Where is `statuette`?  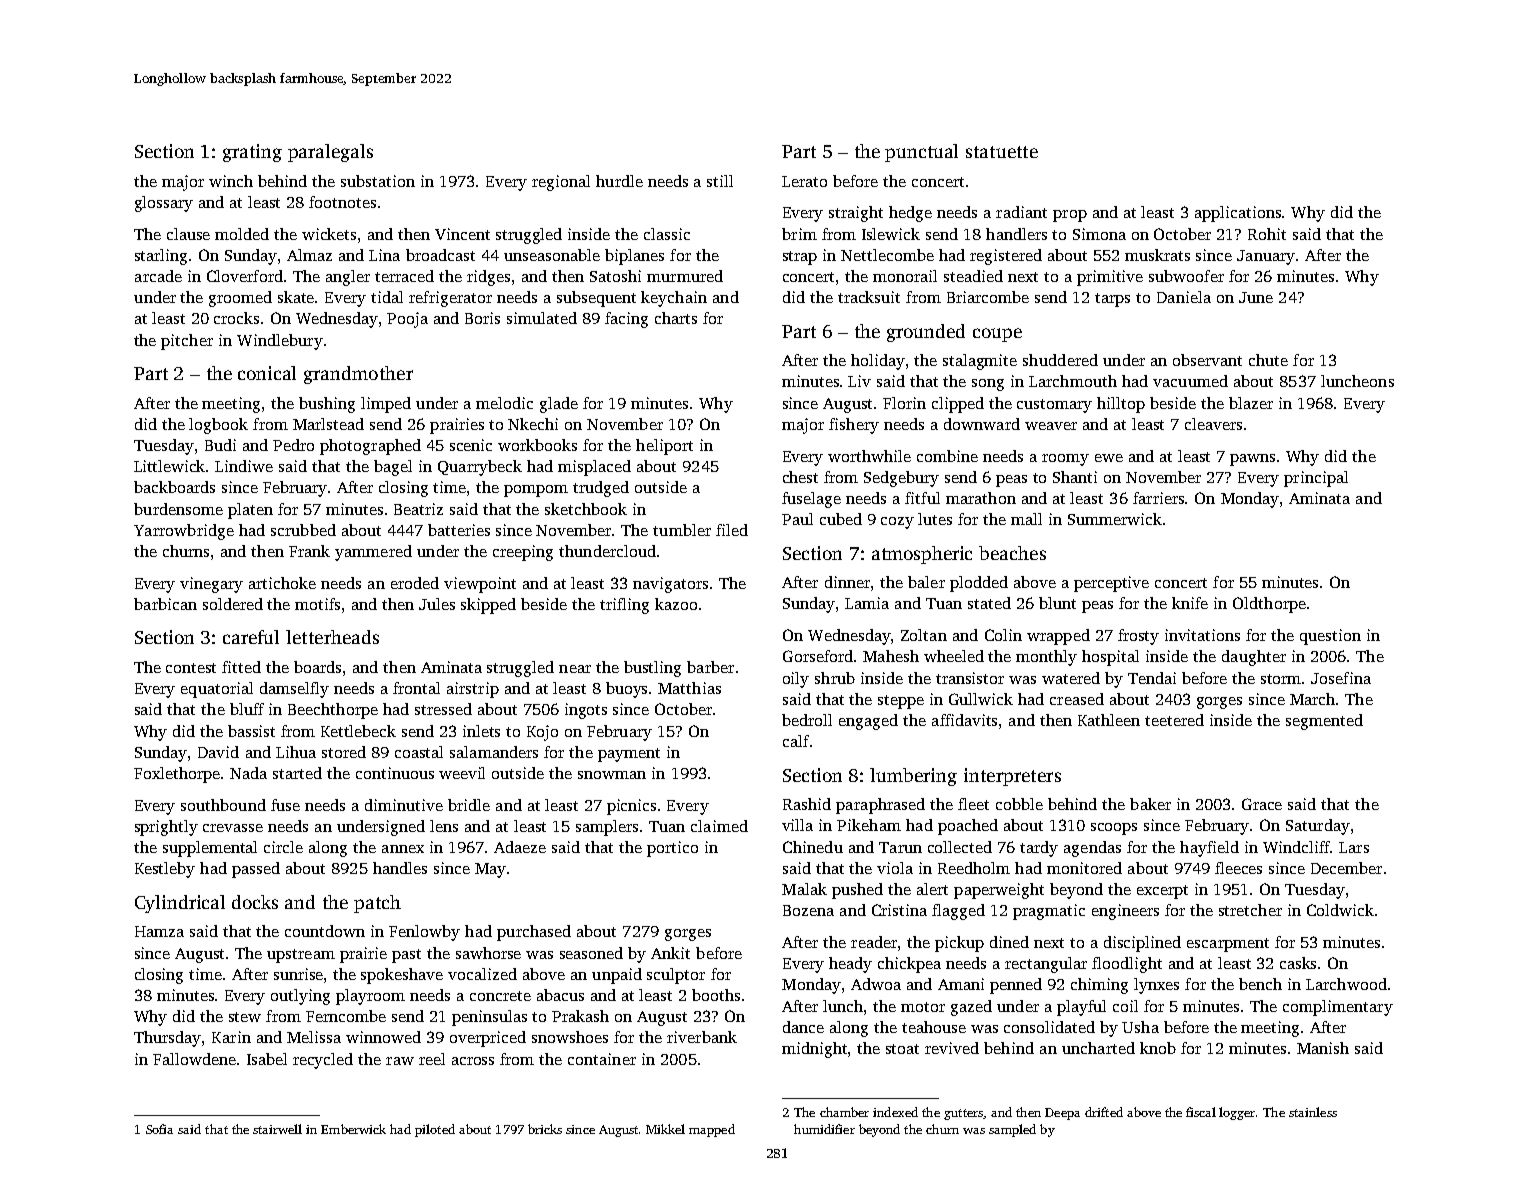
statuette is located at coordinates (1002, 152).
